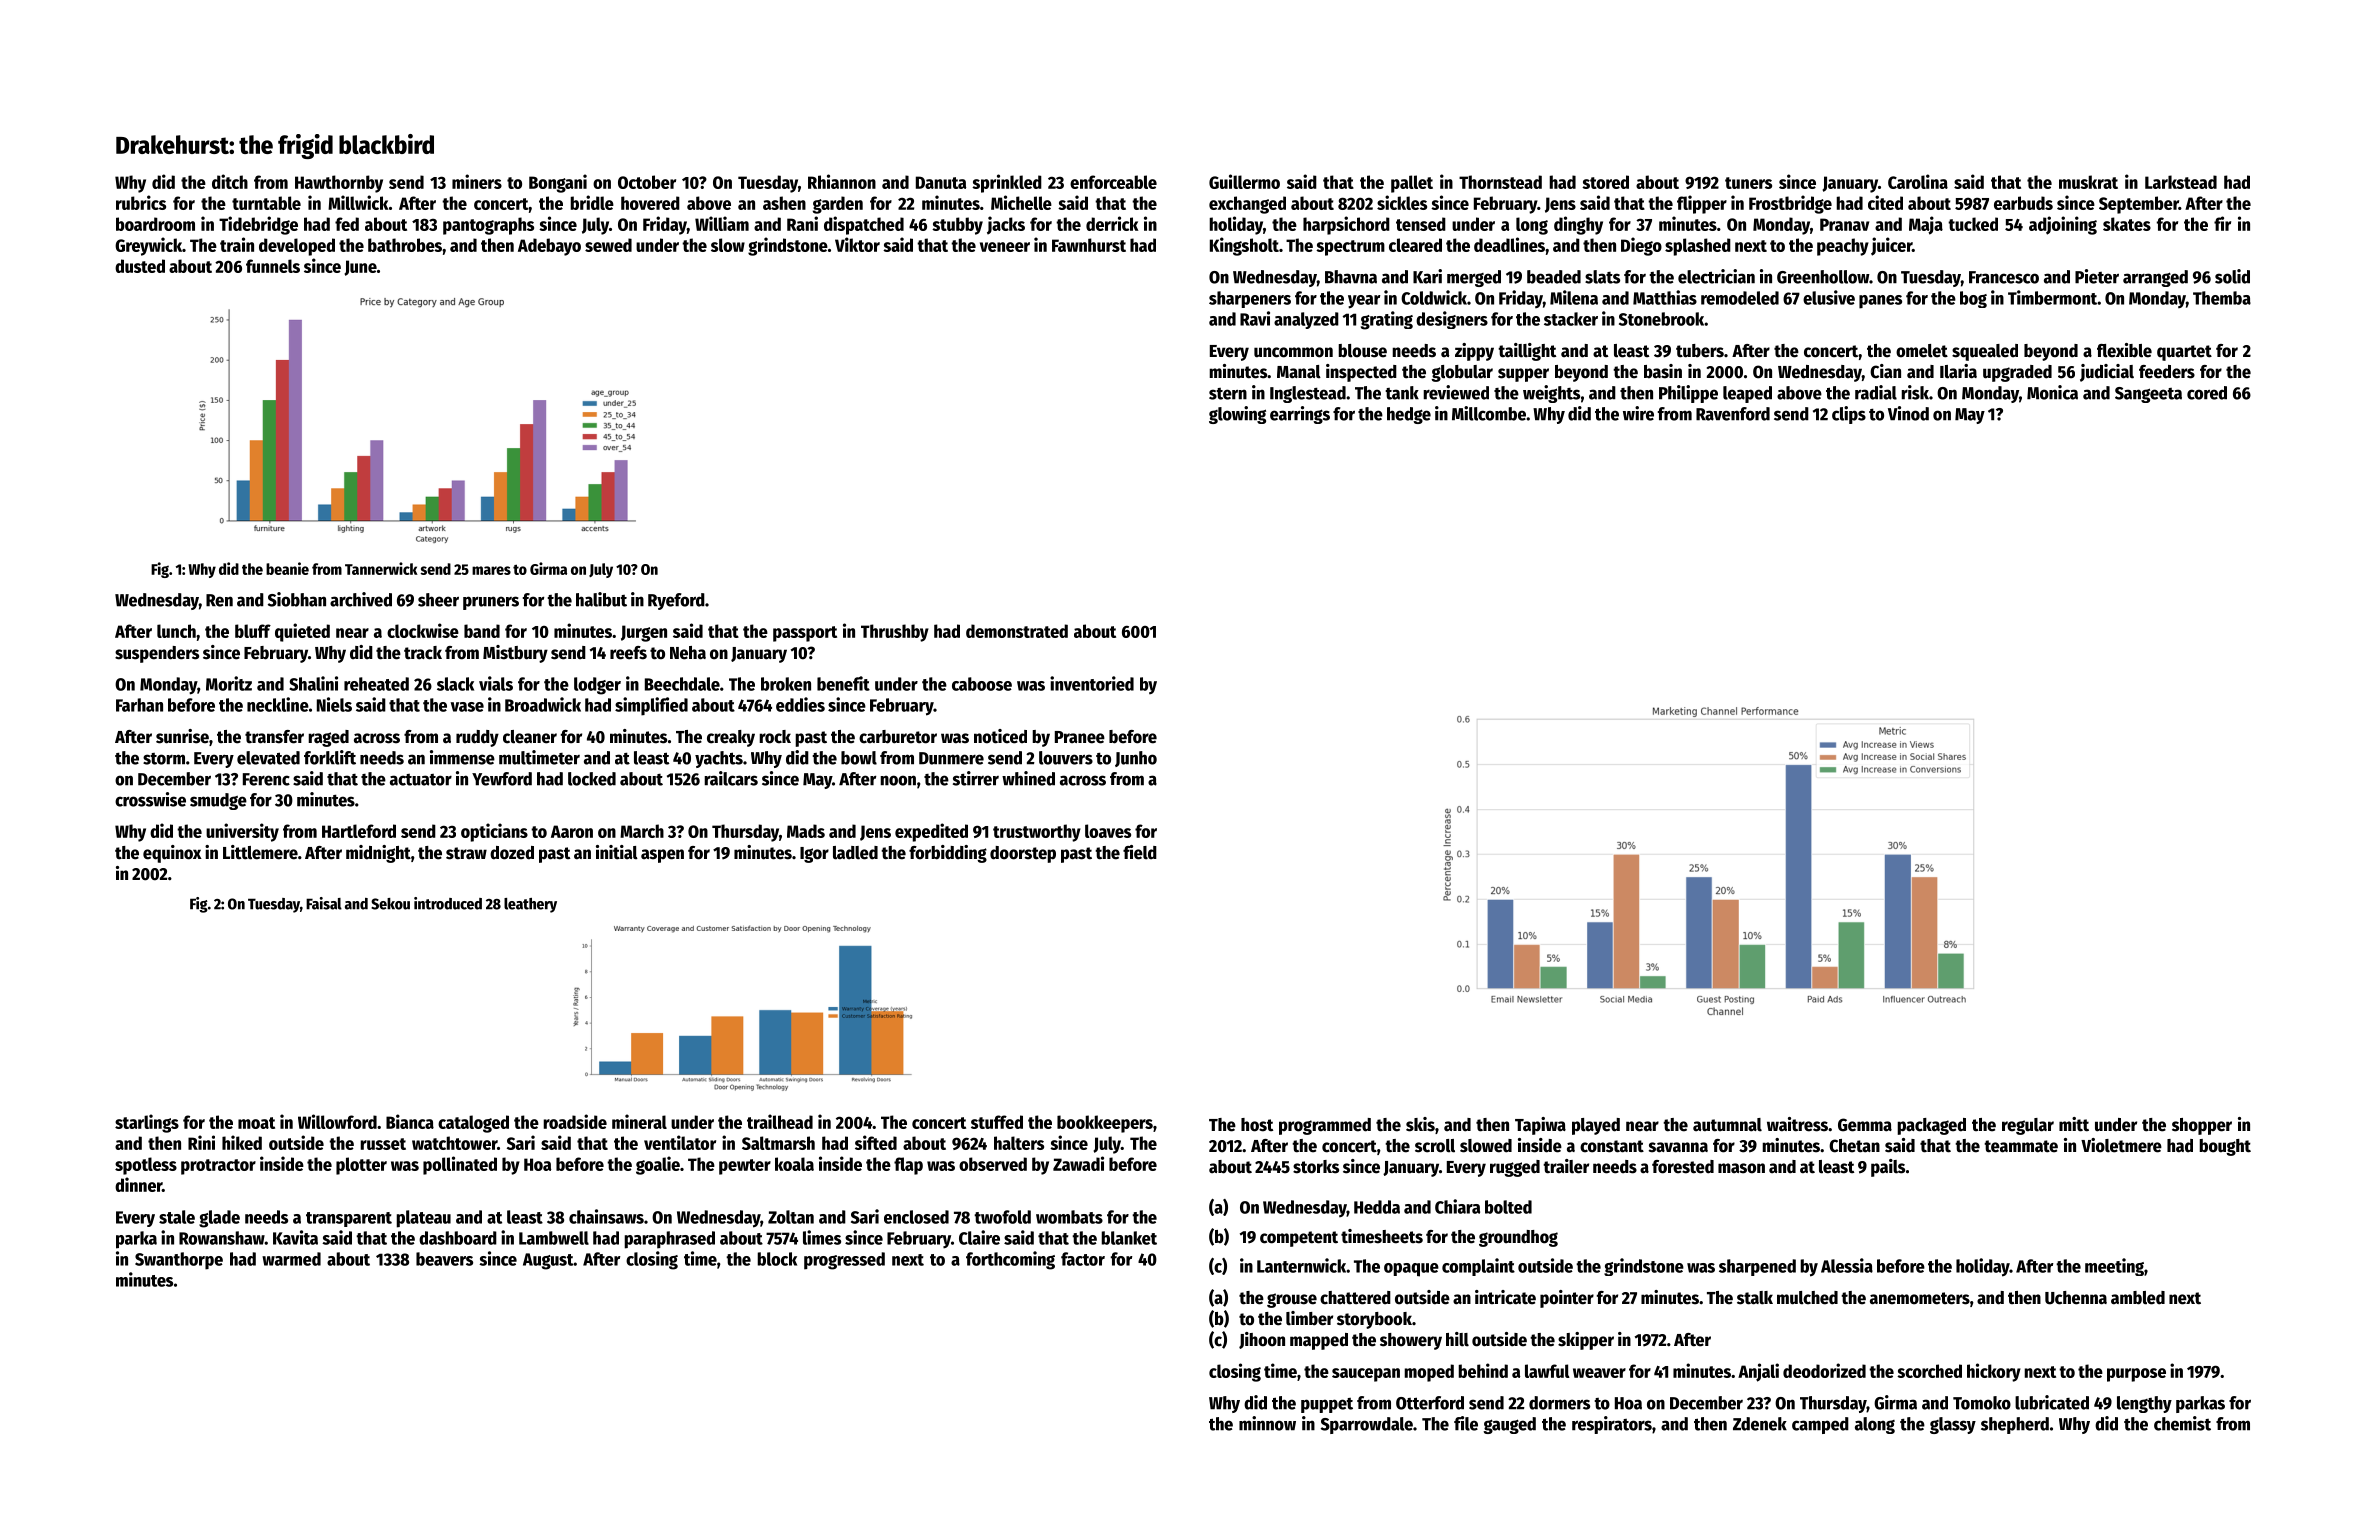 The width and height of the screenshot is (2366, 1531). Describe the element at coordinates (592, 779) in the screenshot. I see `locked` at that location.
